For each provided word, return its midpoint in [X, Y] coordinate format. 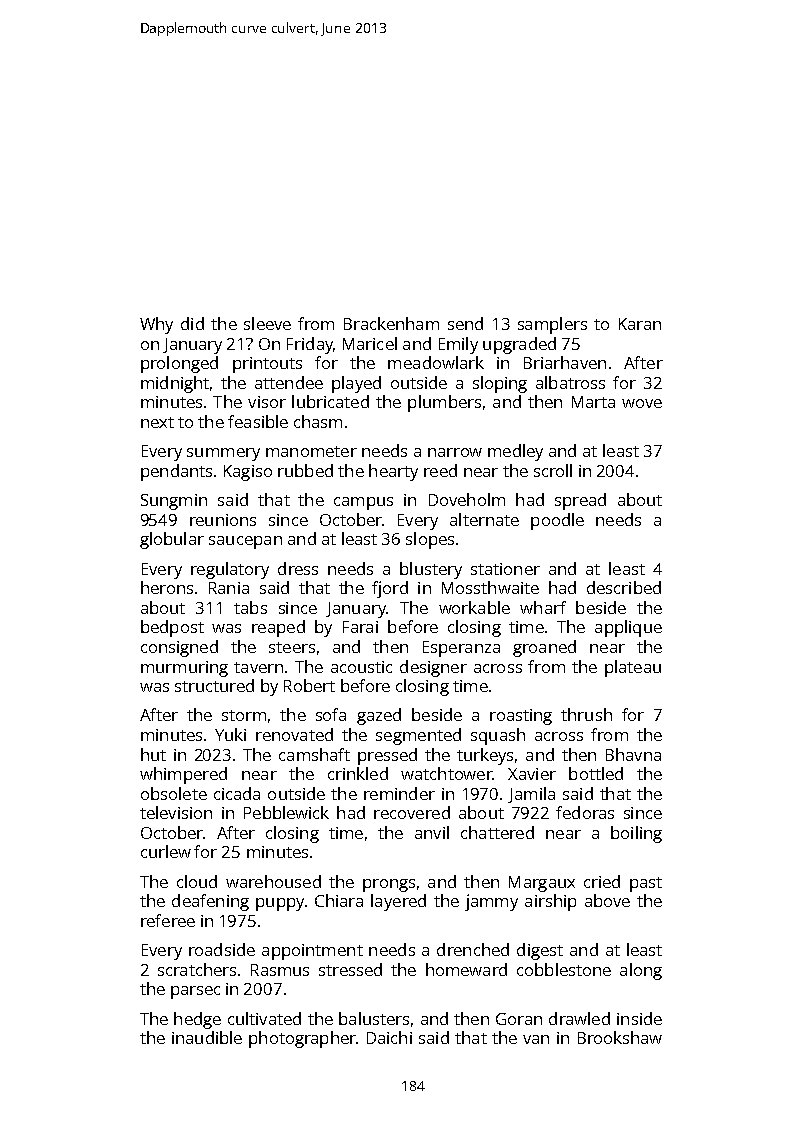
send [465, 323]
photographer [302, 1039]
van [536, 1039]
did [192, 323]
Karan [640, 324]
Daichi [389, 1037]
